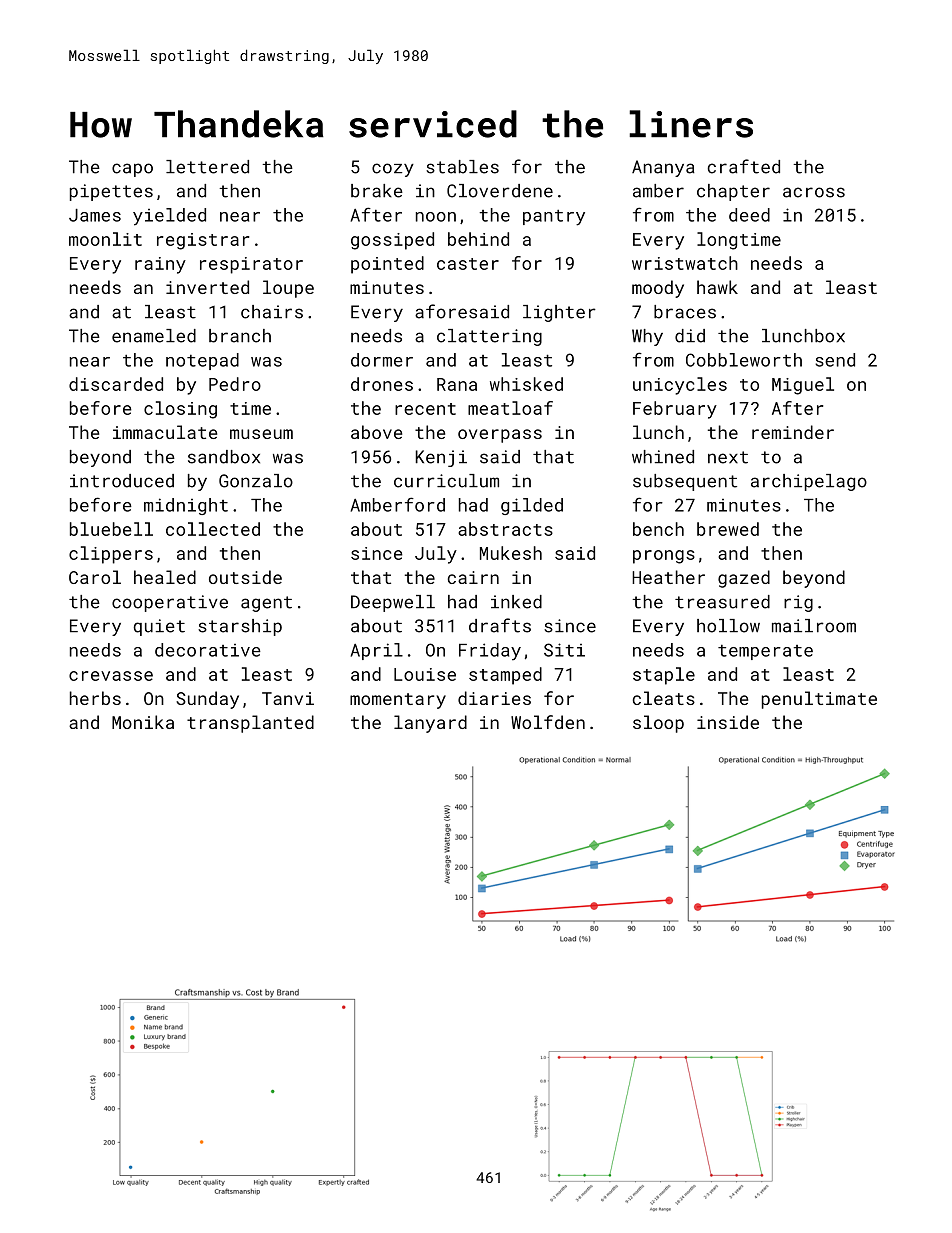 Image resolution: width=952 pixels, height=1233 pixels. What do you see at coordinates (749, 215) in the screenshot?
I see `deed` at bounding box center [749, 215].
